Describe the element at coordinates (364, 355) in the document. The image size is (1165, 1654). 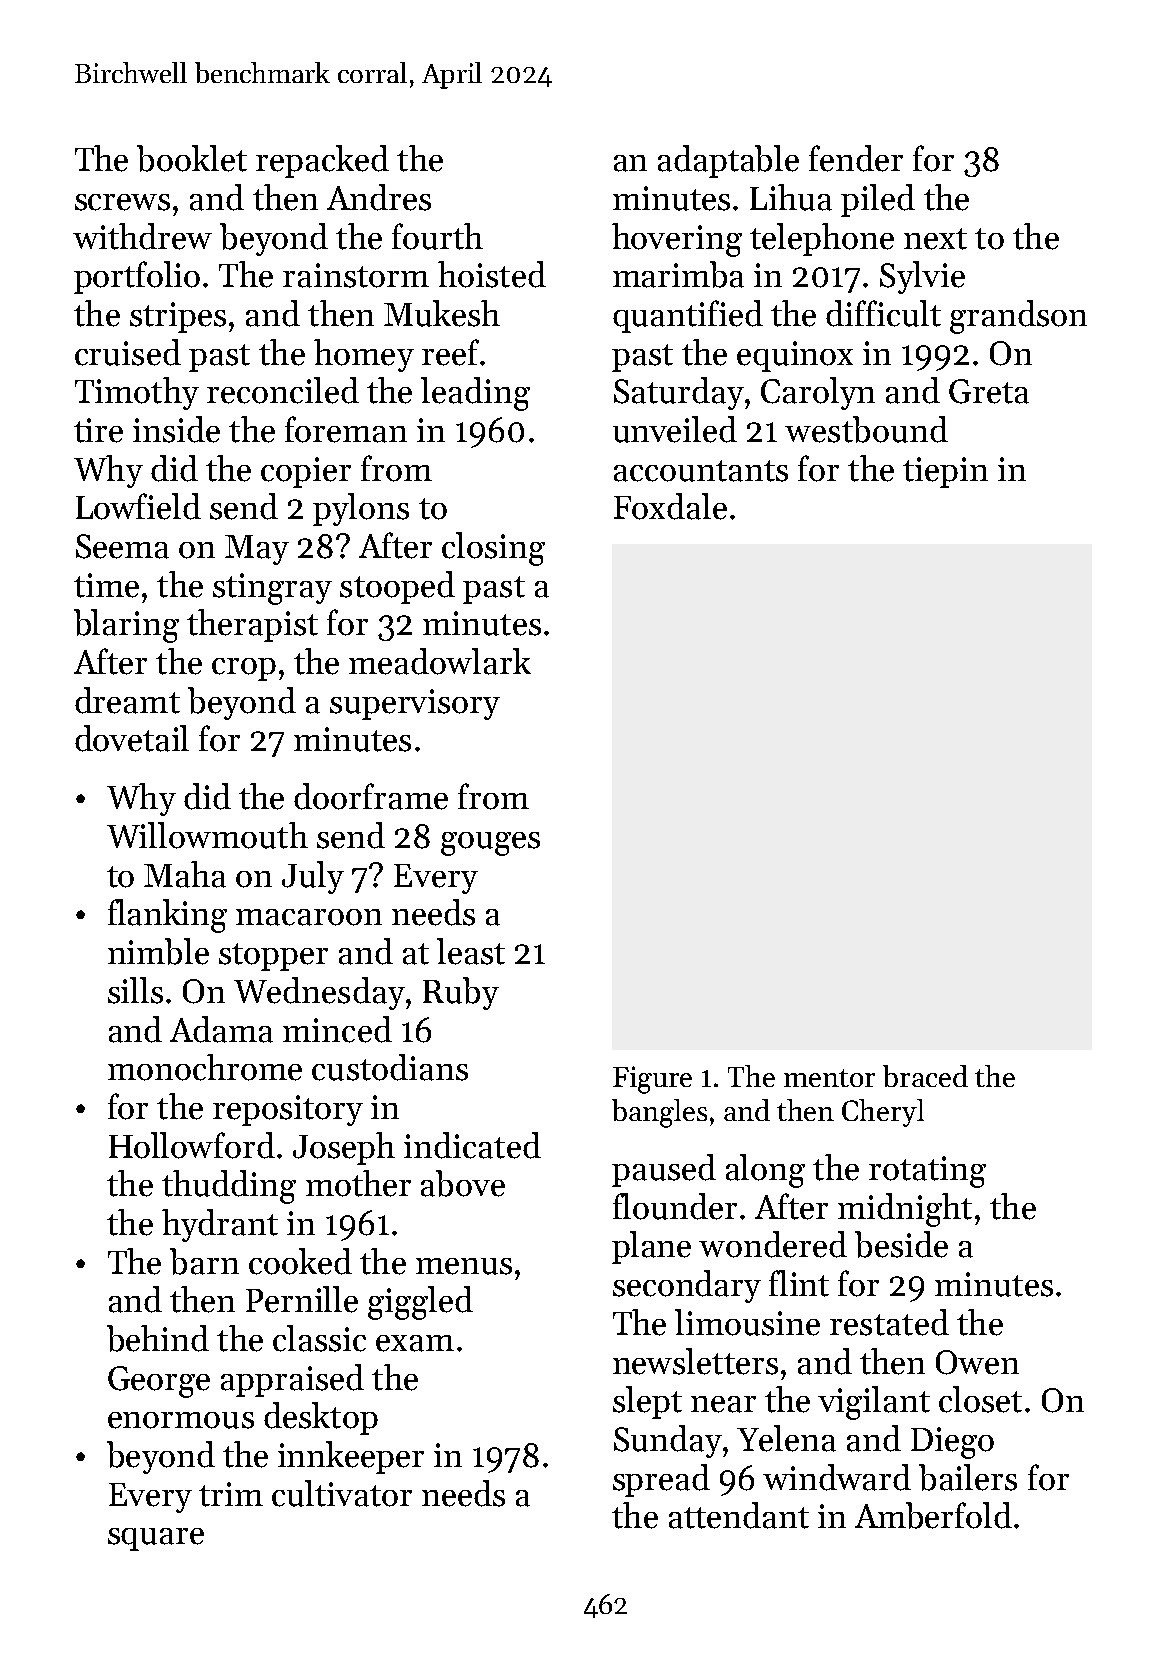
I see `homey` at that location.
